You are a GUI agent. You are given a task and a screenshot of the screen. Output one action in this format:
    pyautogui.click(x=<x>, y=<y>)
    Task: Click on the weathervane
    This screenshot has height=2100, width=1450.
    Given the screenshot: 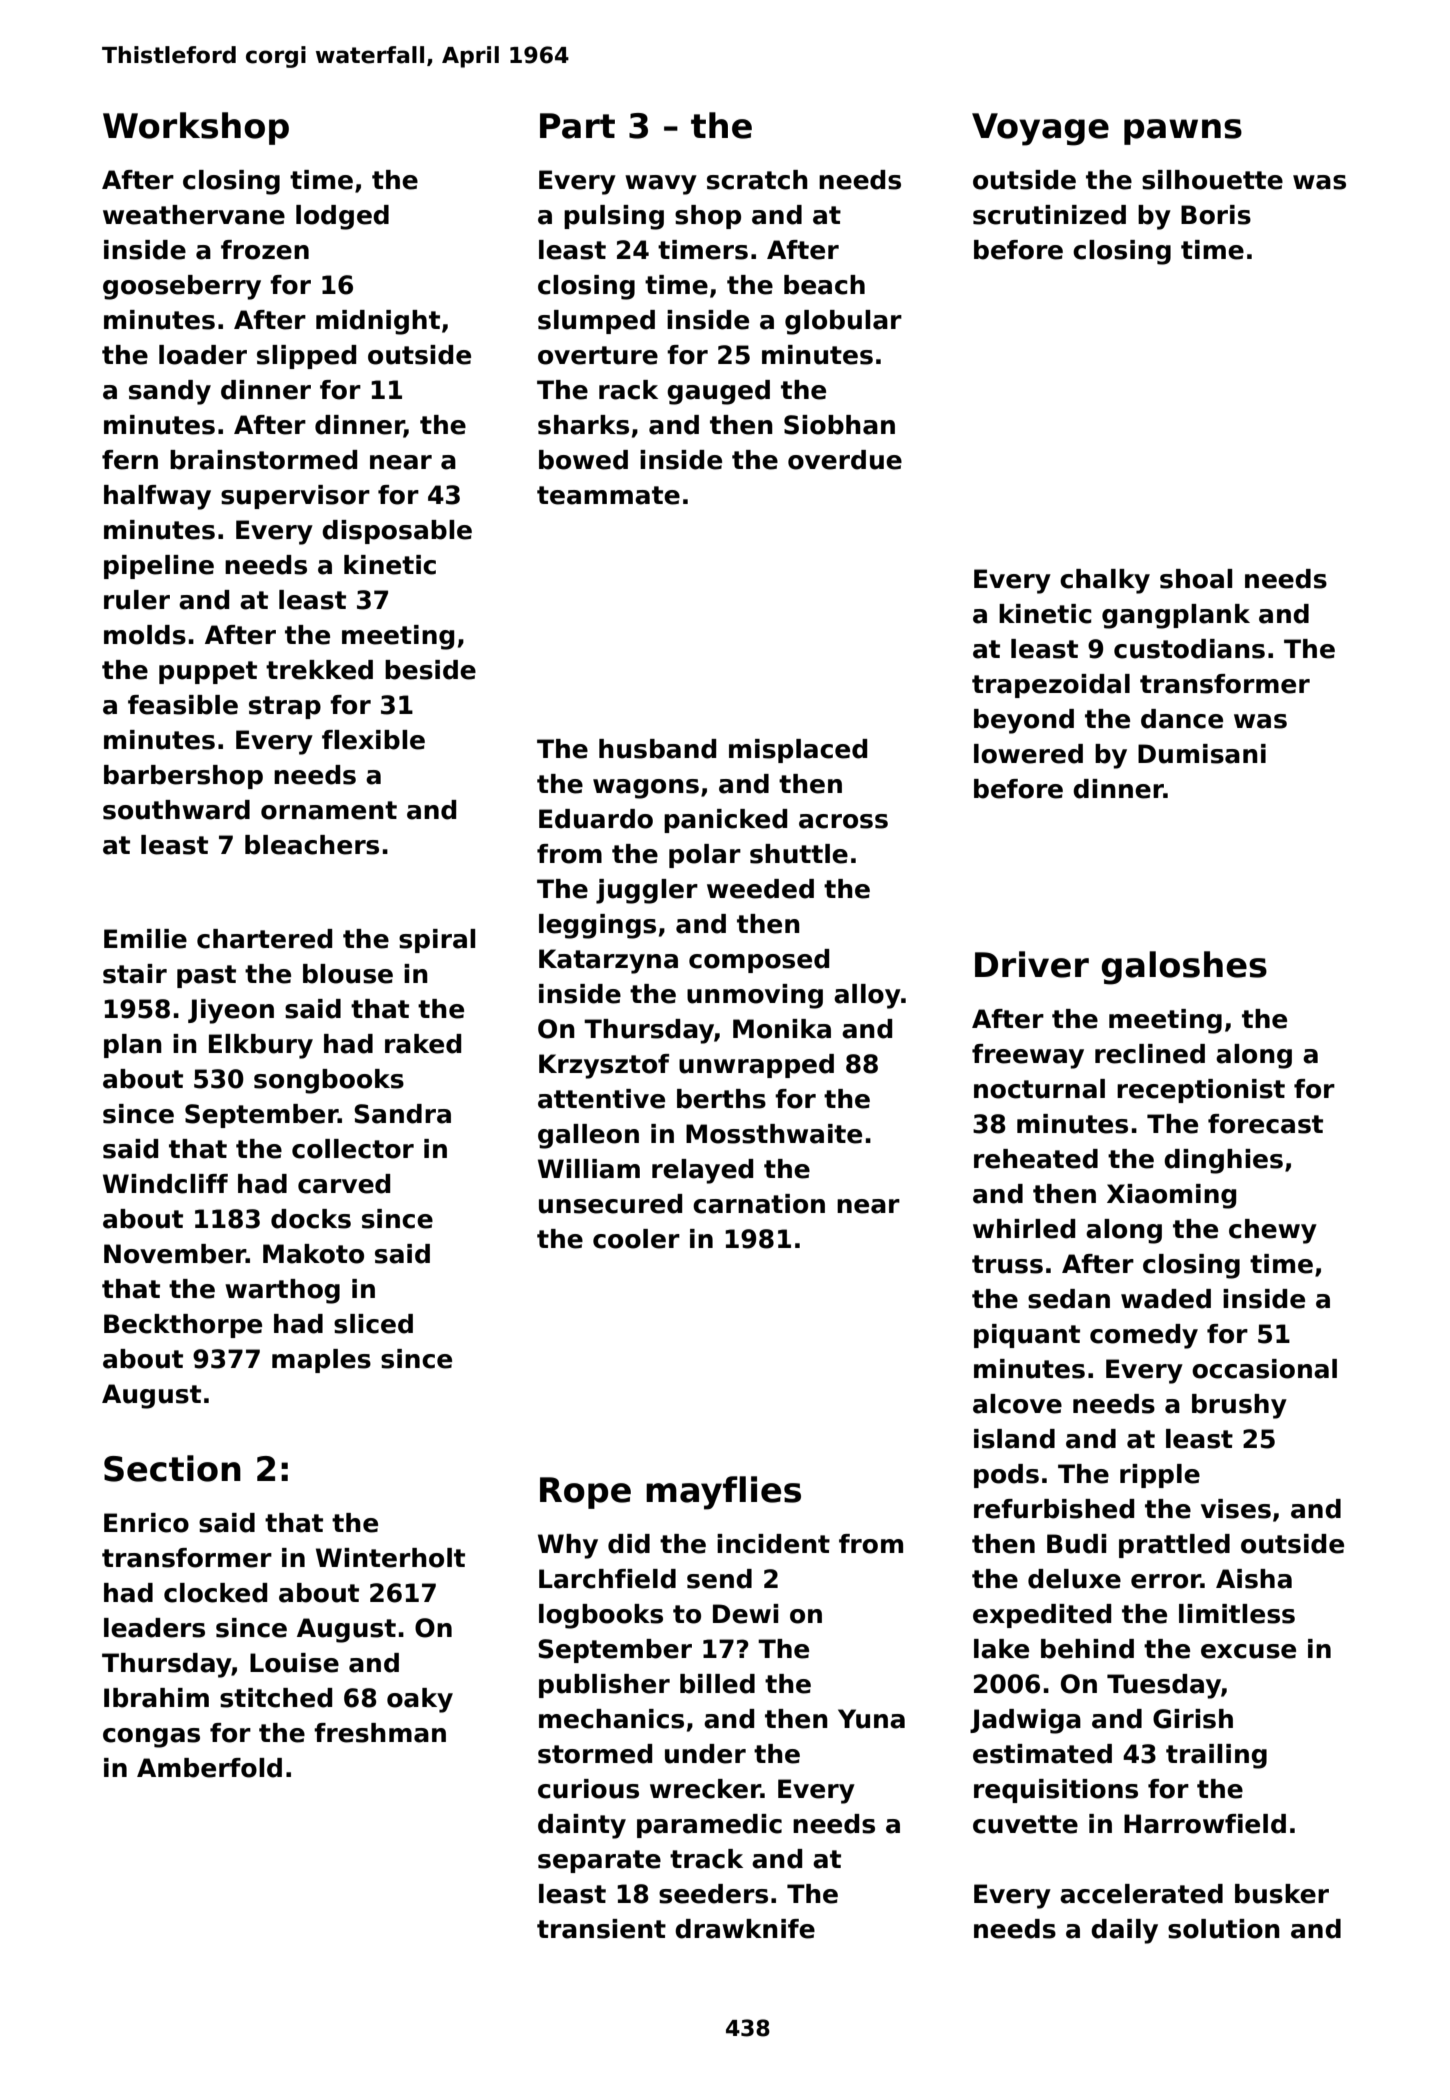 What is the action you would take?
    pyautogui.click(x=194, y=215)
